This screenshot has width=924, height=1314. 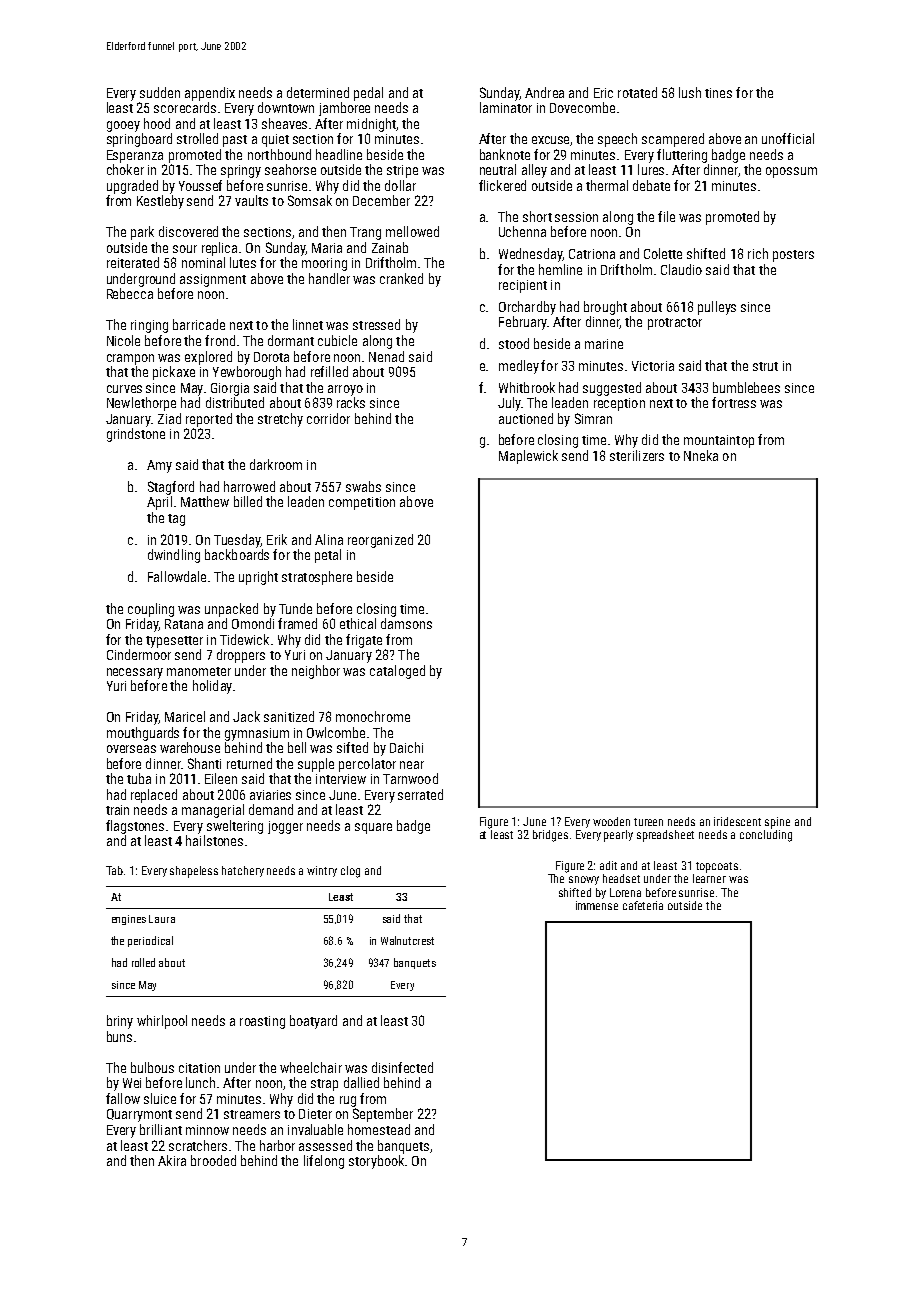 I want to click on quiet, so click(x=275, y=140).
